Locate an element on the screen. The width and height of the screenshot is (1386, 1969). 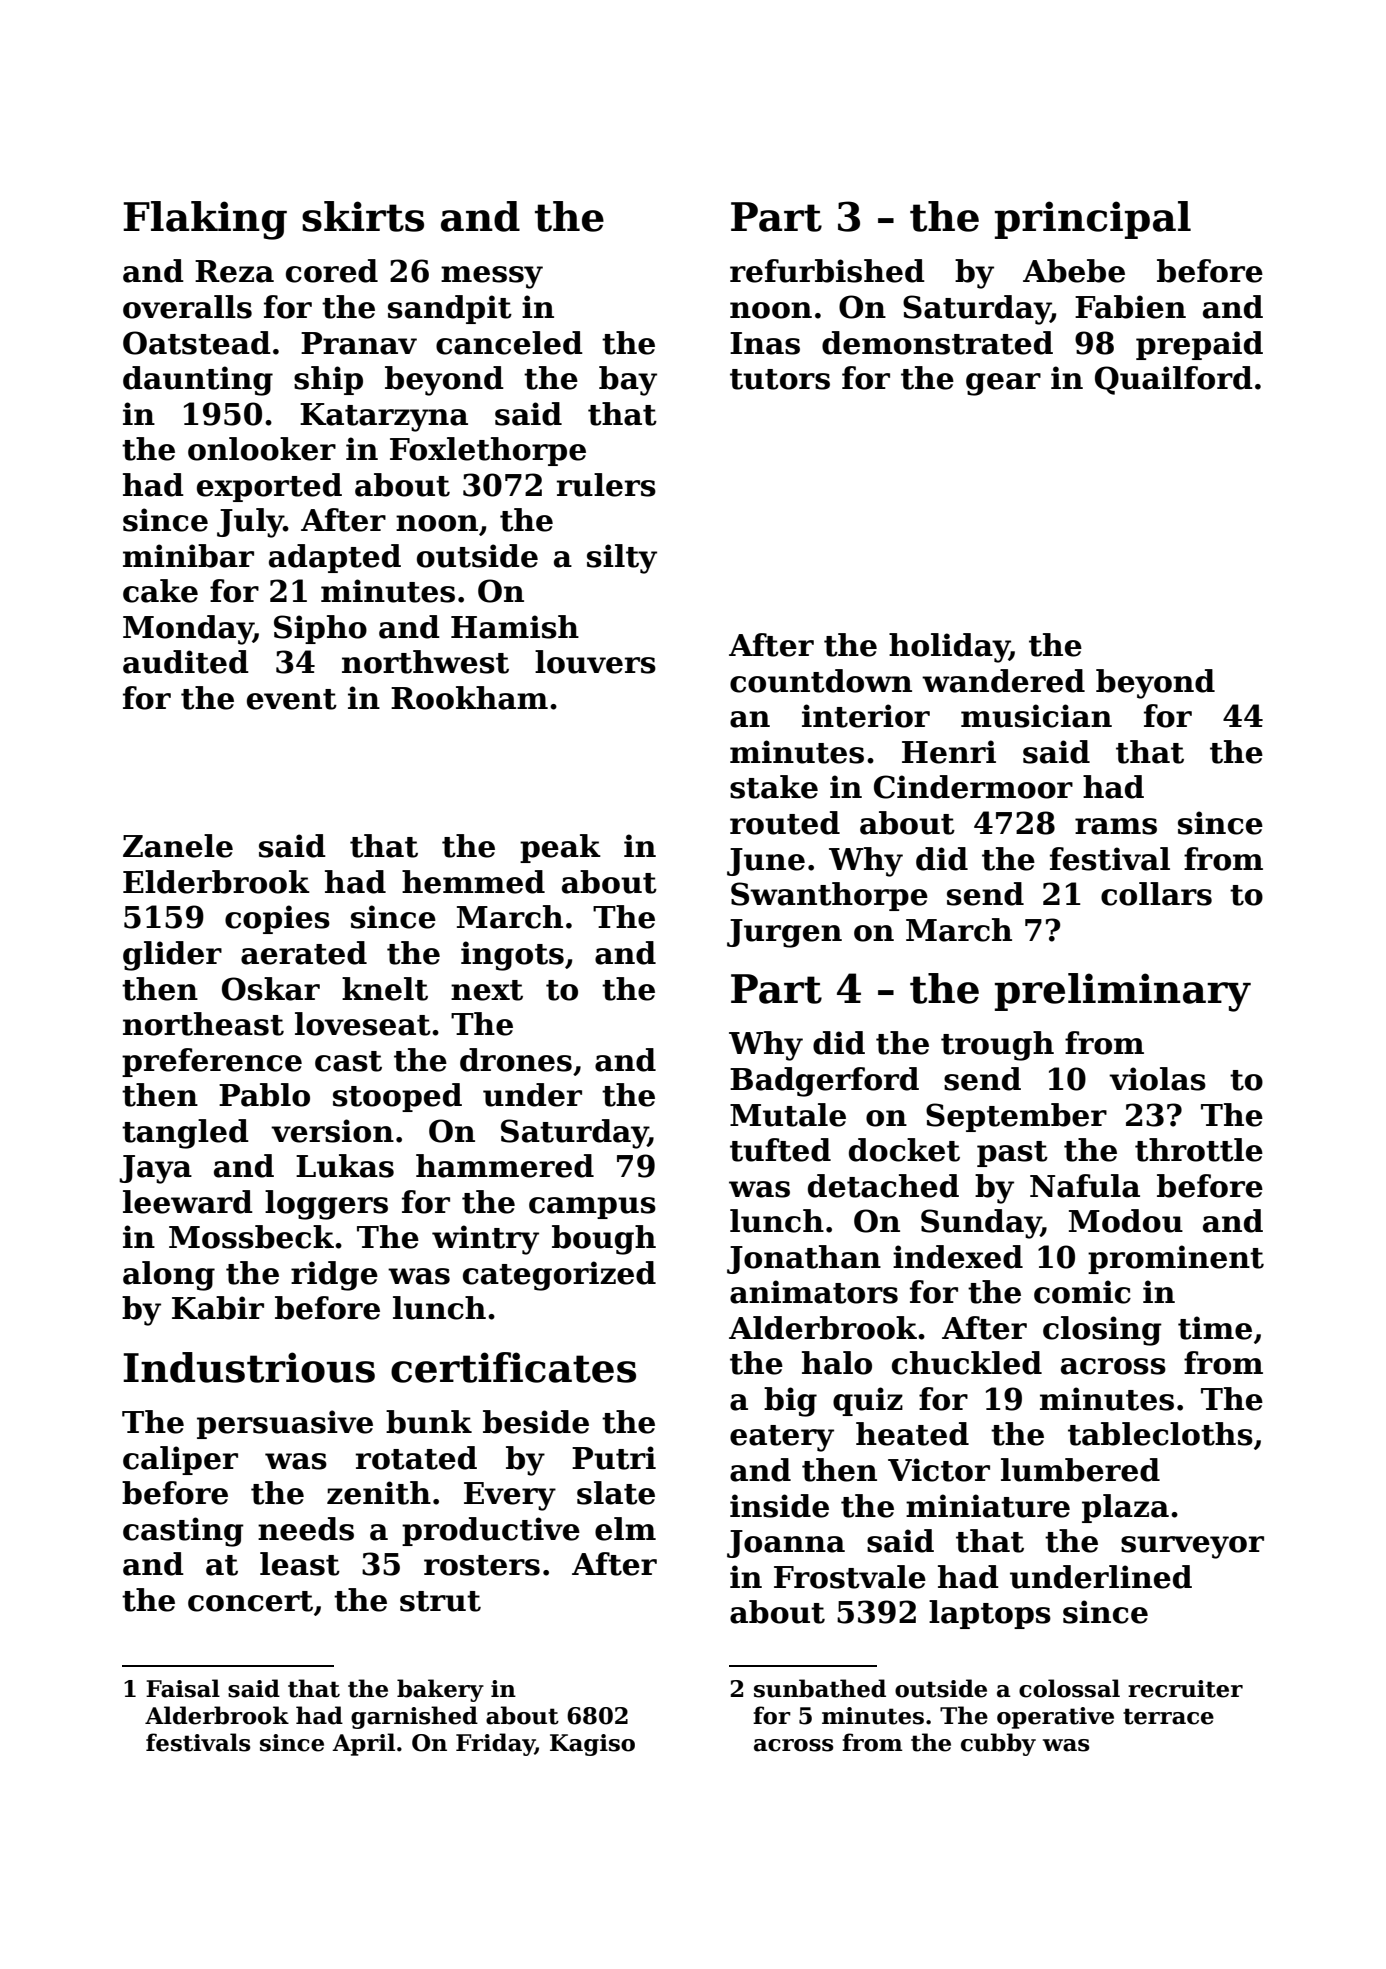
past is located at coordinates (1012, 1154).
